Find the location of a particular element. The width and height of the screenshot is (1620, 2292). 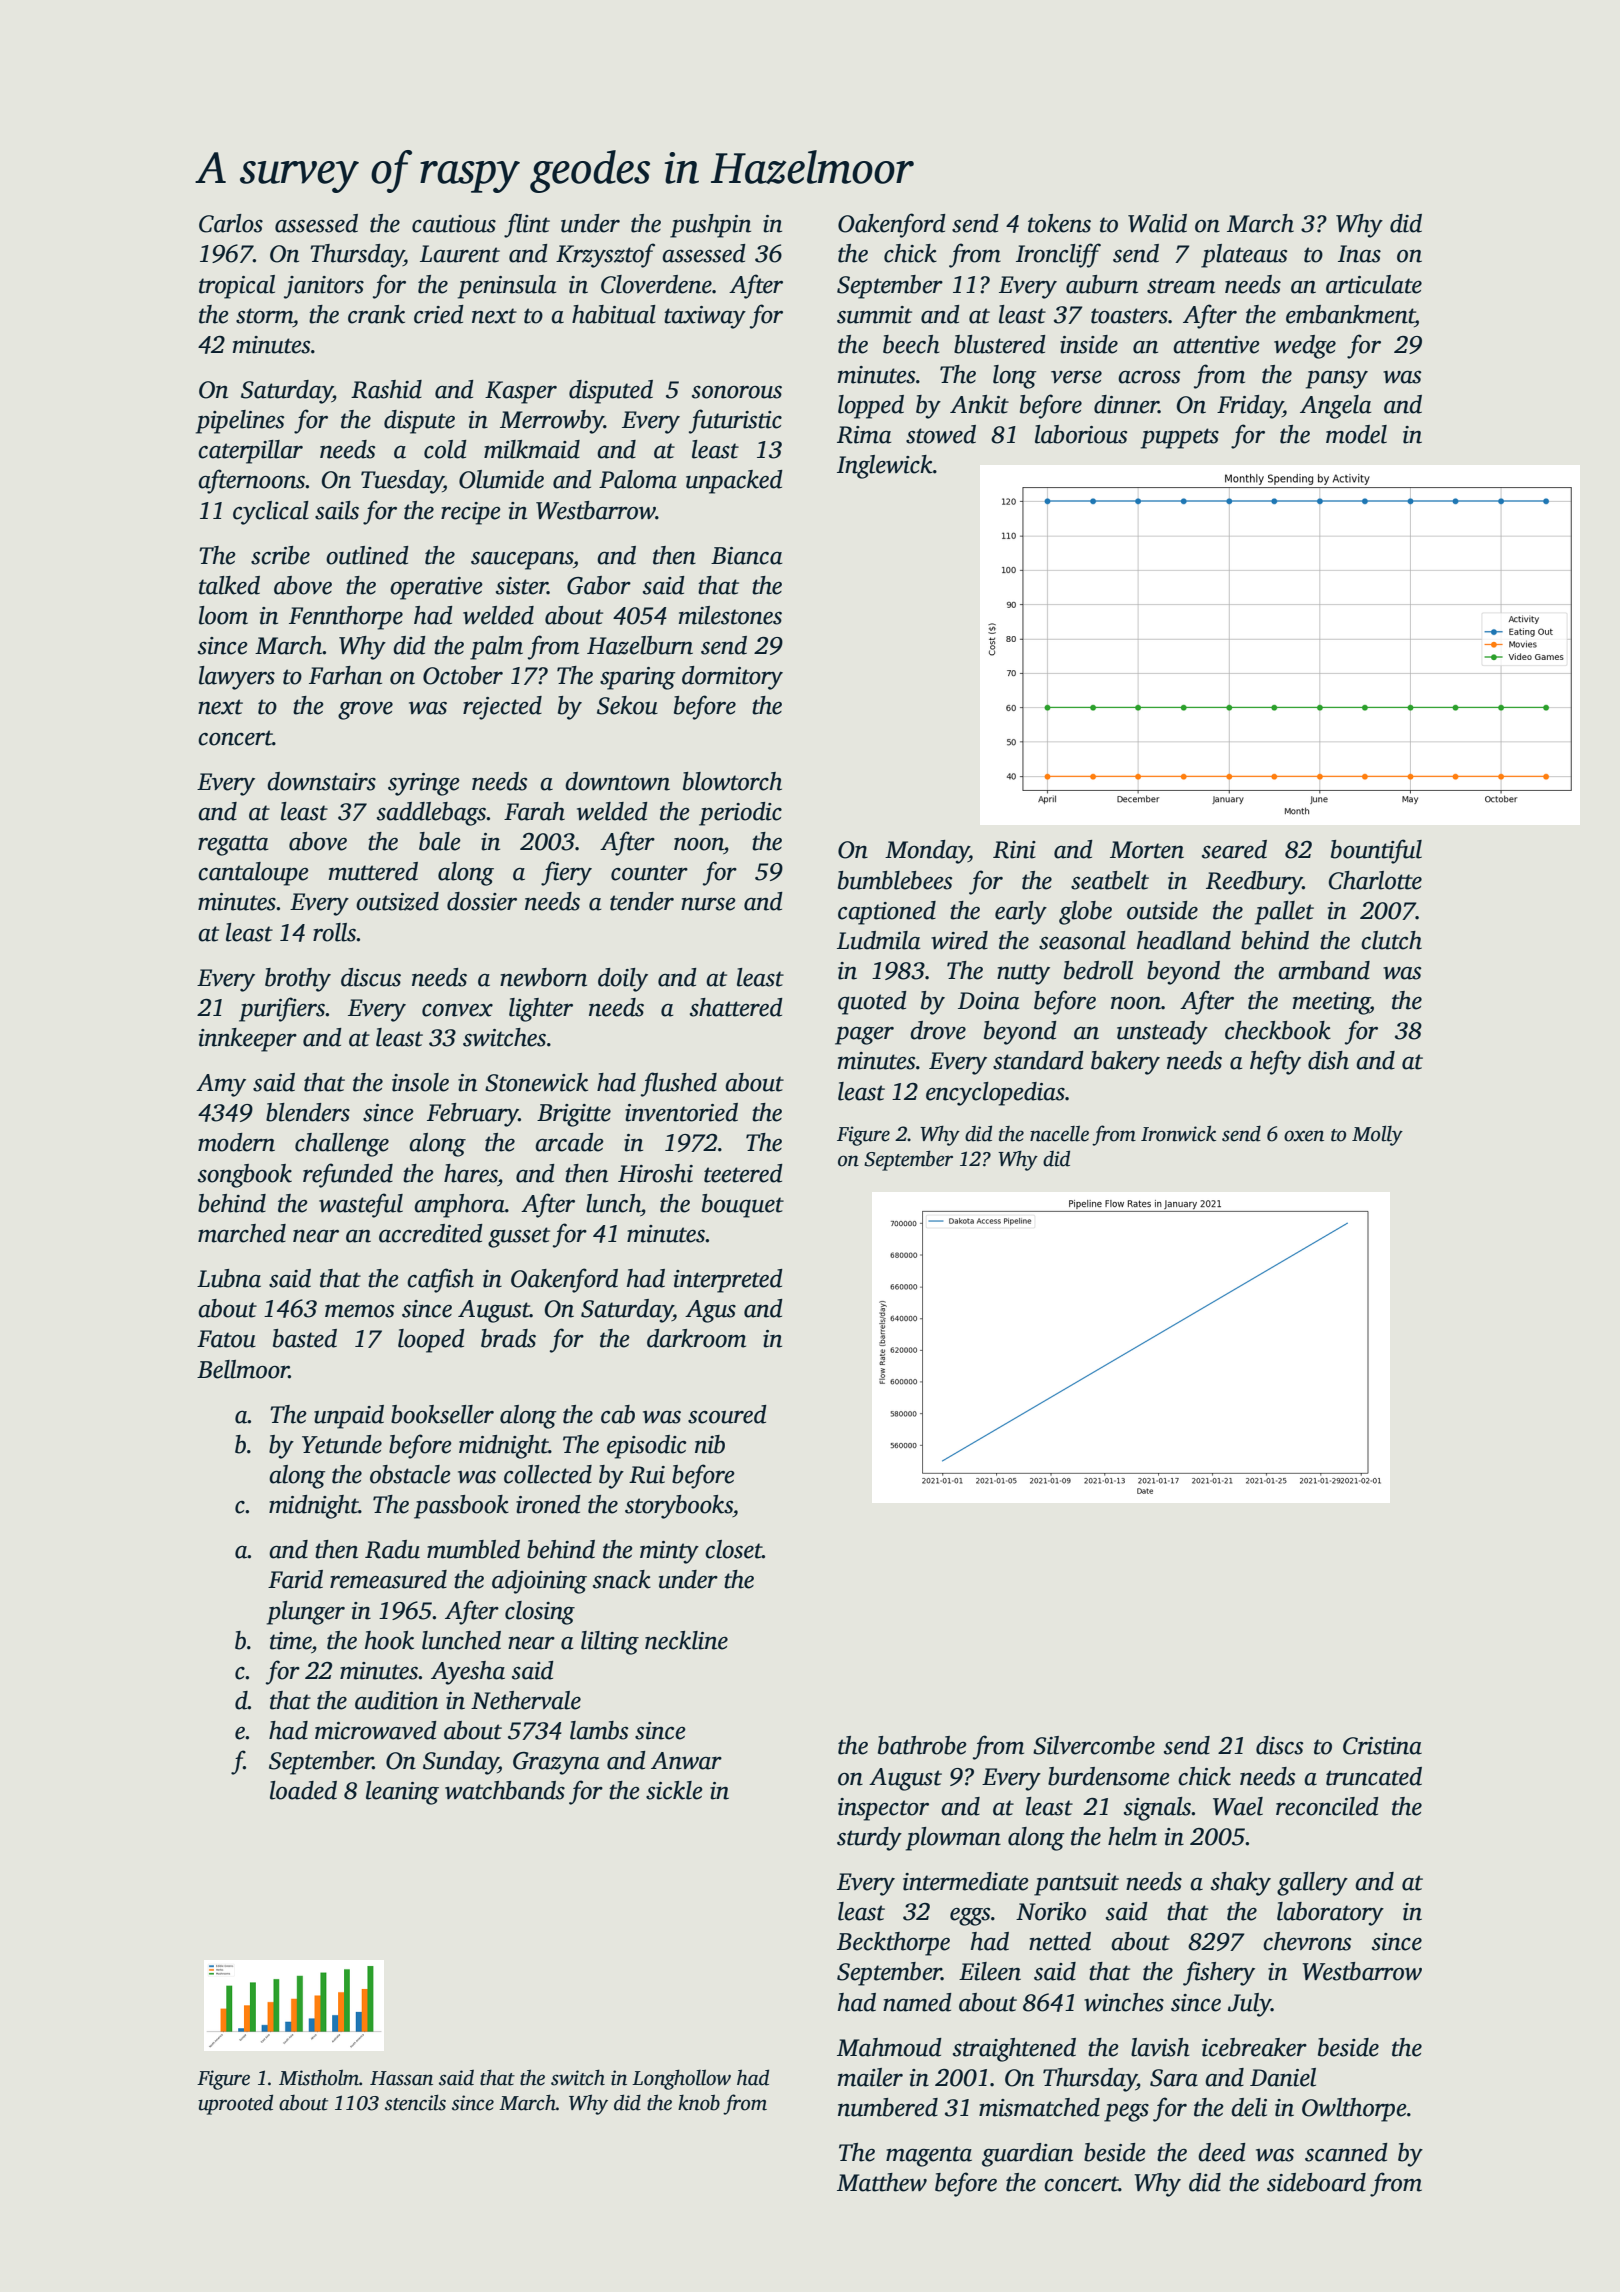

modern is located at coordinates (236, 1142).
